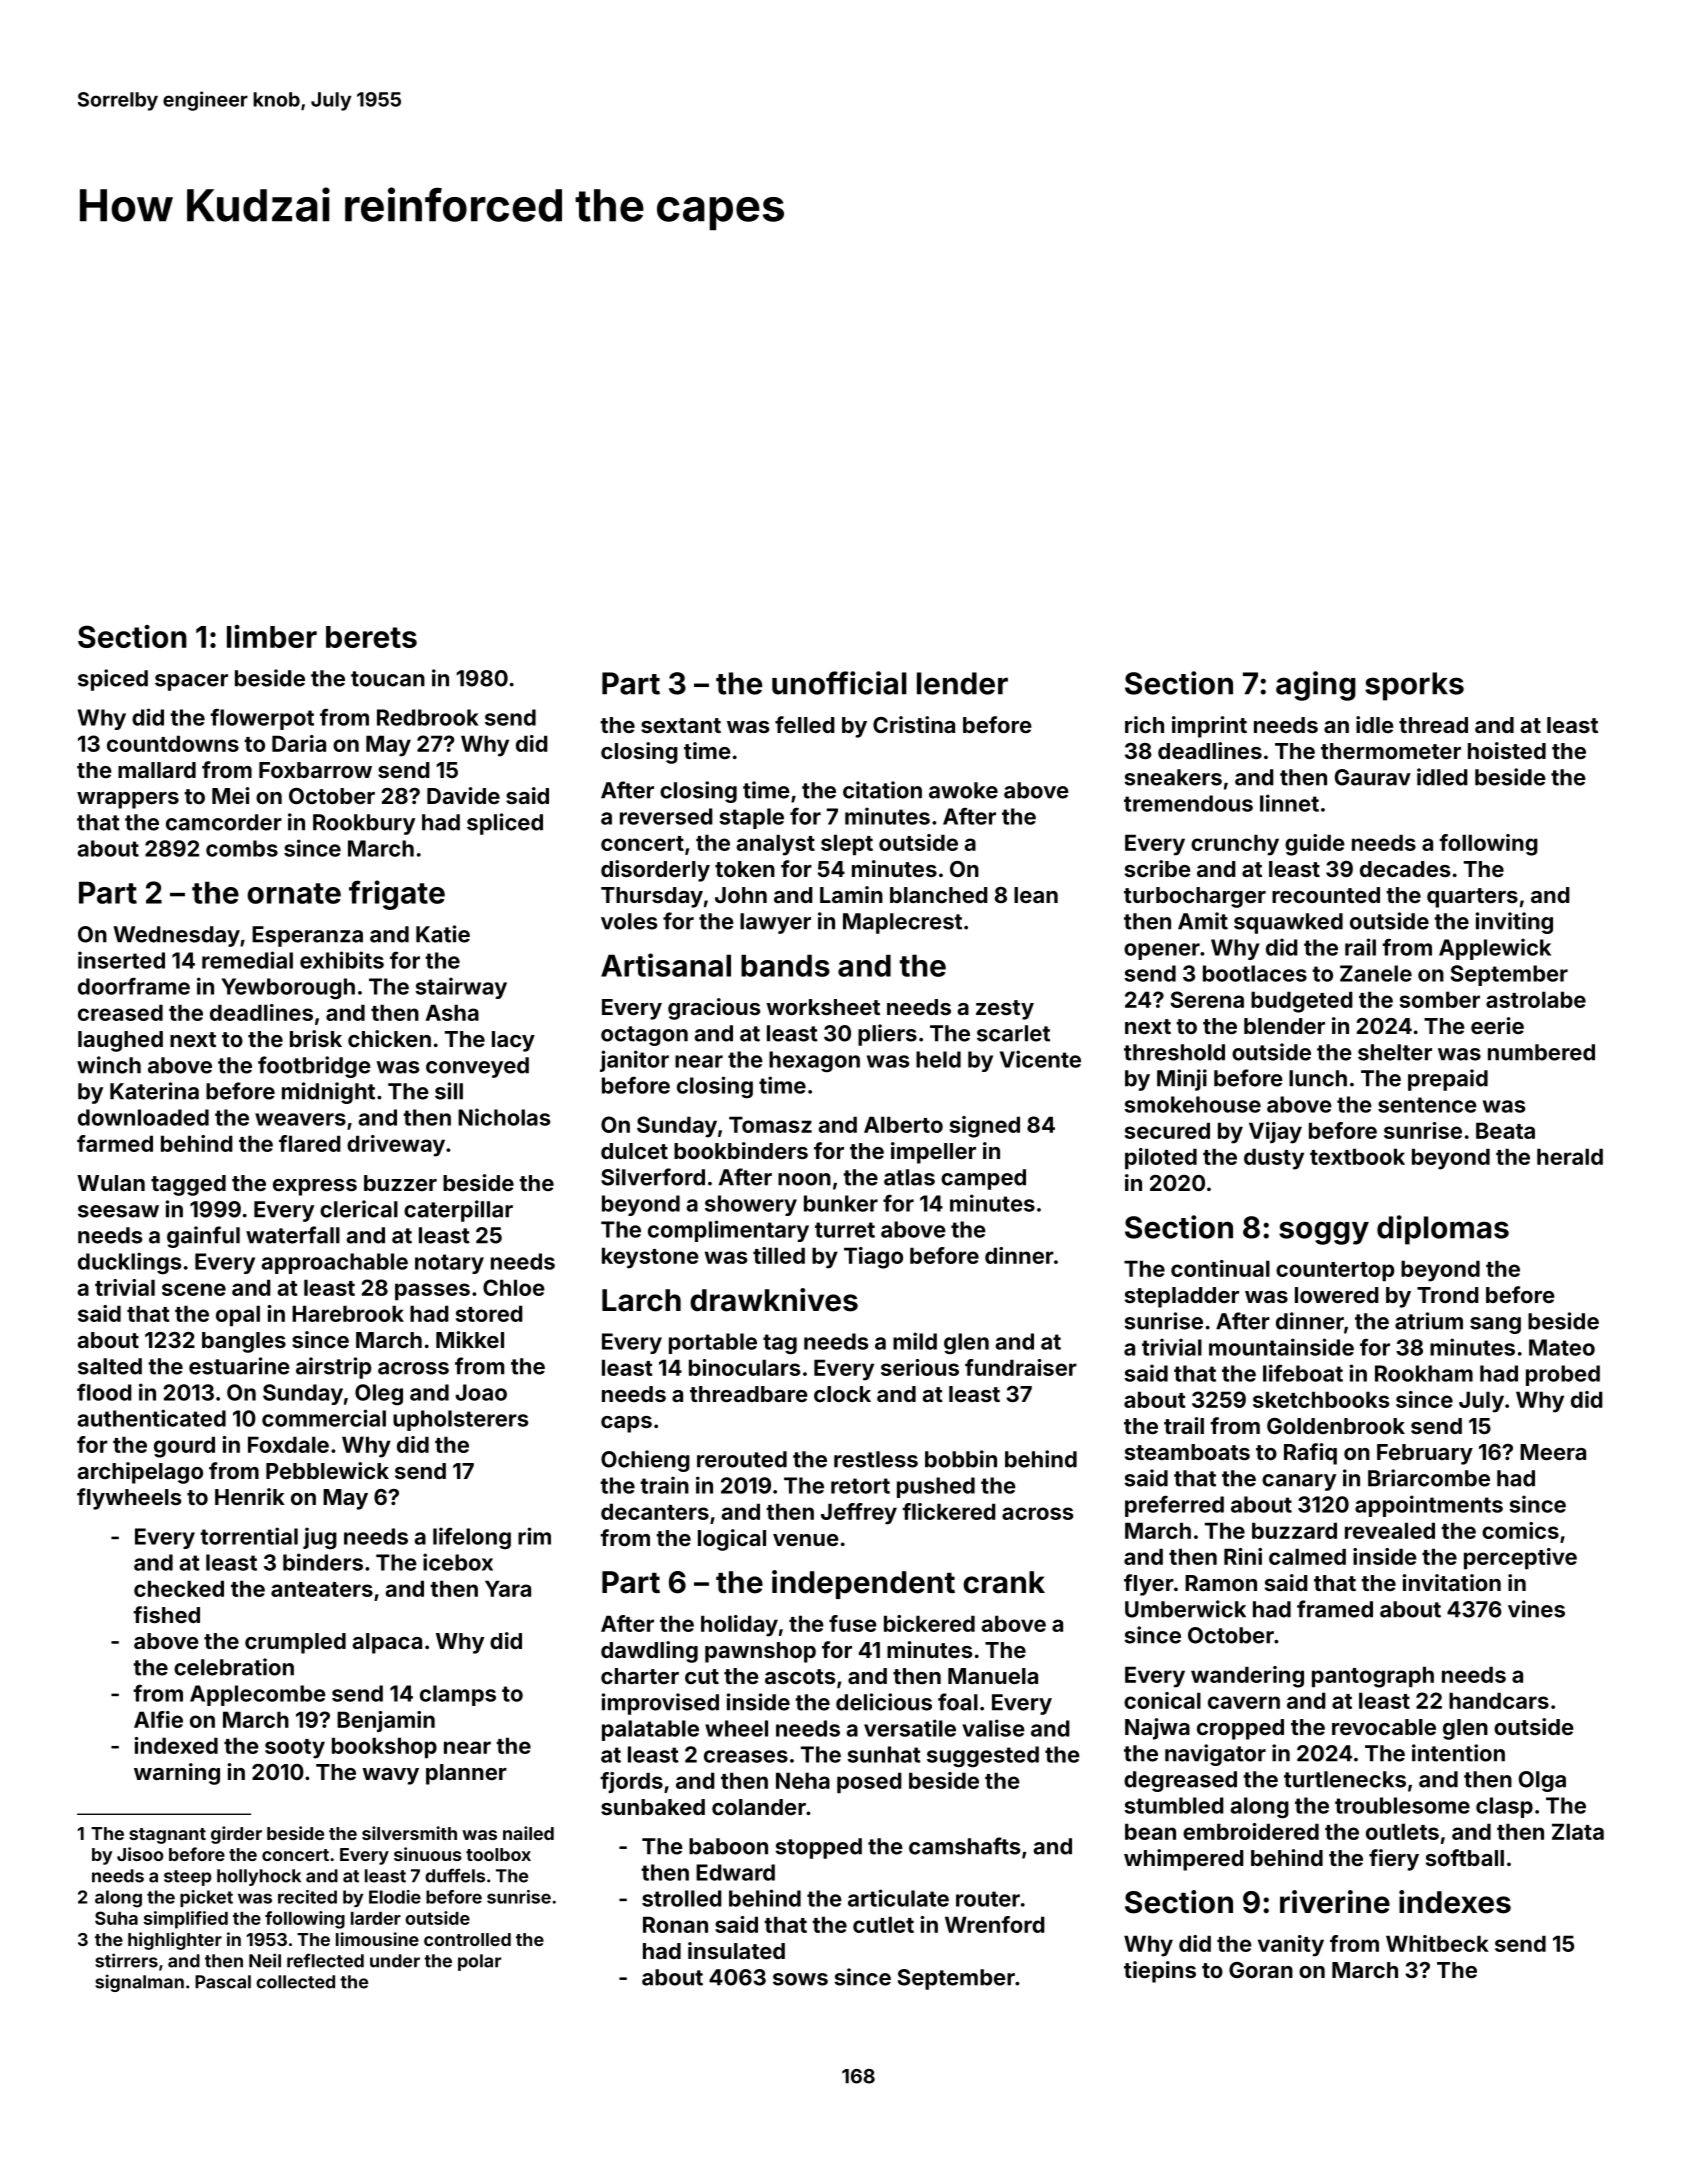 The width and height of the screenshot is (1683, 2178). What do you see at coordinates (876, 1459) in the screenshot?
I see `restless` at bounding box center [876, 1459].
